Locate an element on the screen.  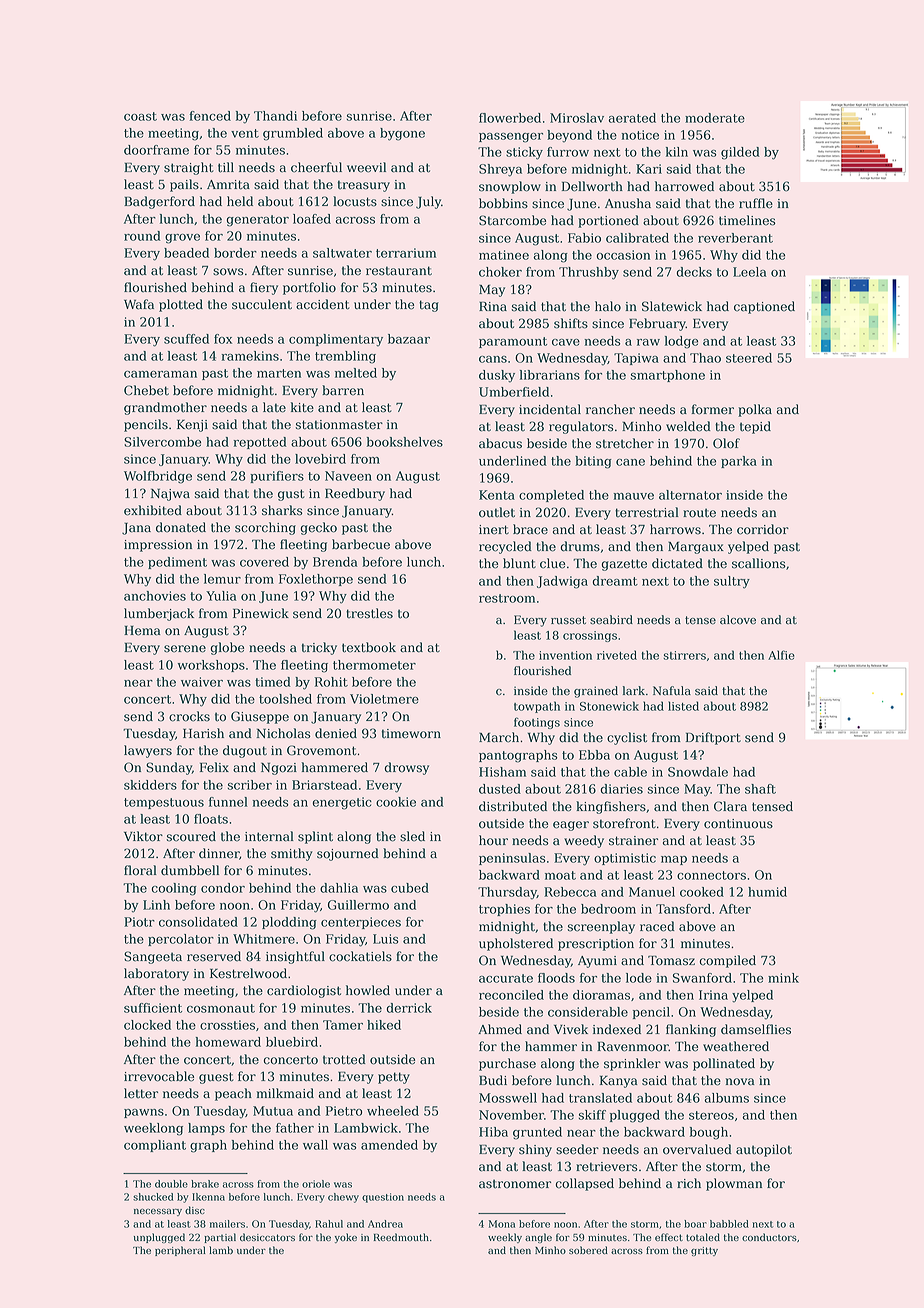
peripheral is located at coordinates (180, 1251).
